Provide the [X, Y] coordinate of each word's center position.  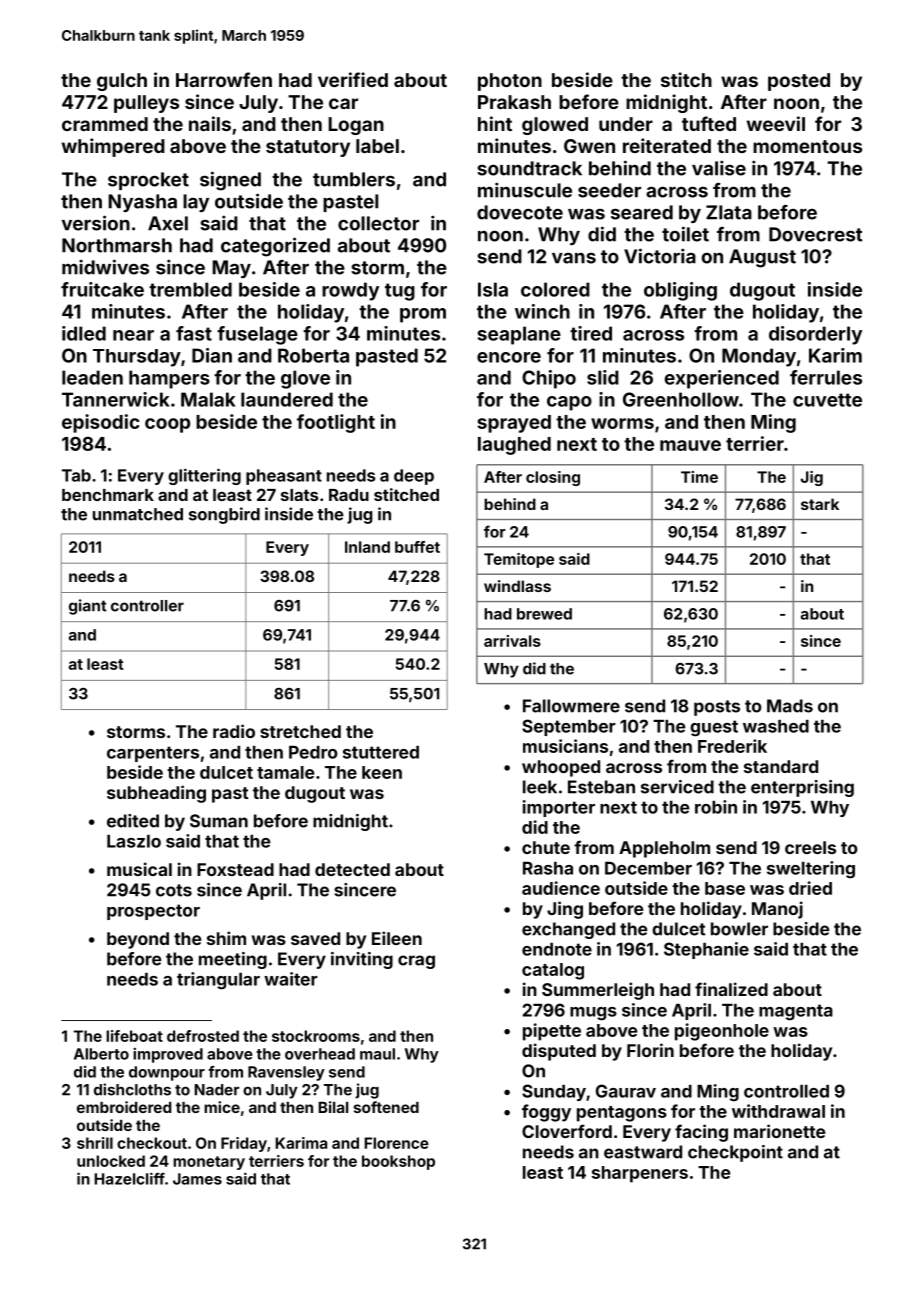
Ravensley [286, 1073]
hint [495, 123]
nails [210, 123]
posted [799, 82]
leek [540, 787]
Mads [790, 706]
